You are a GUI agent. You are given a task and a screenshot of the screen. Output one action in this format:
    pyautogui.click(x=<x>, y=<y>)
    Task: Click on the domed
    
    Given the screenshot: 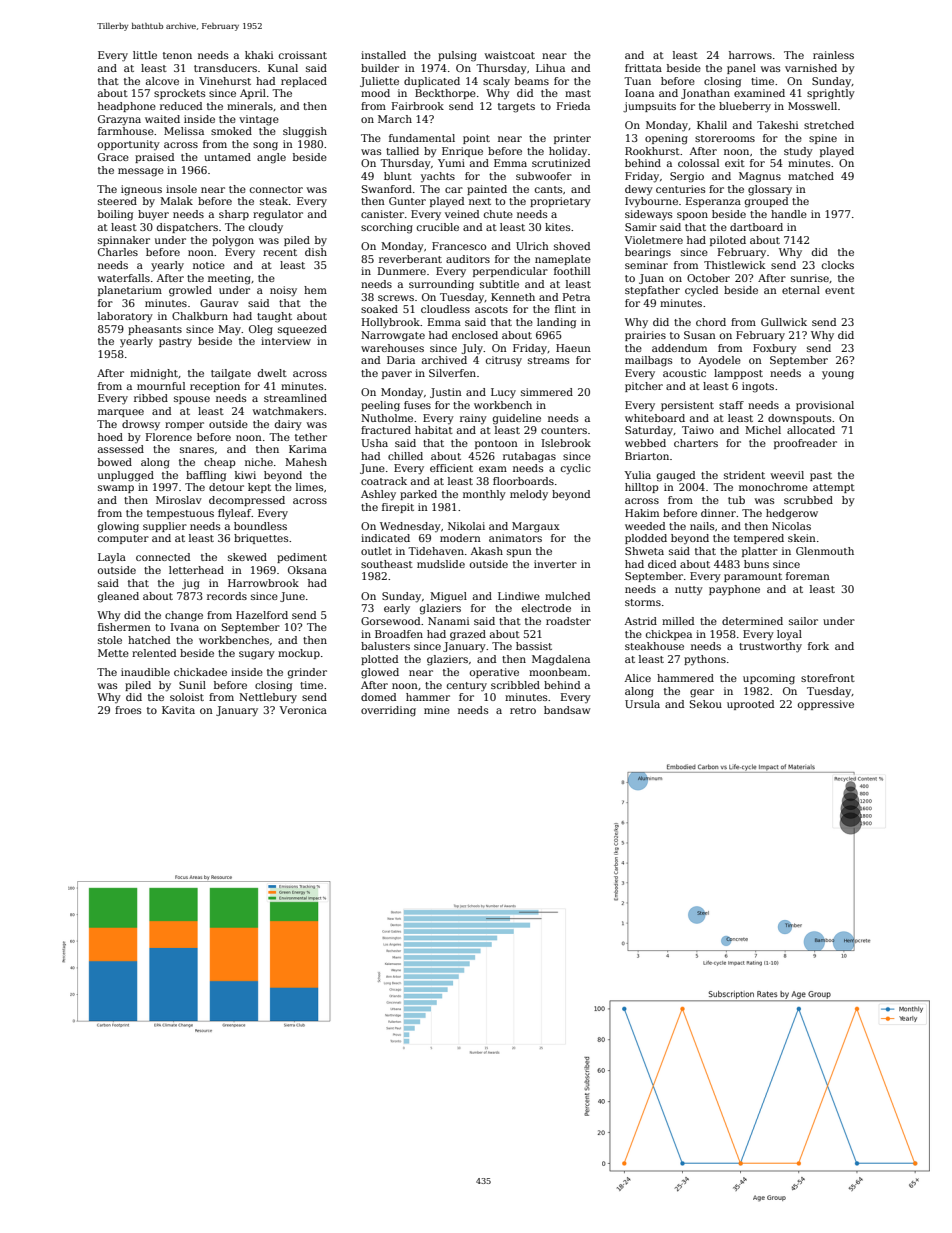 What is the action you would take?
    pyautogui.click(x=378, y=697)
